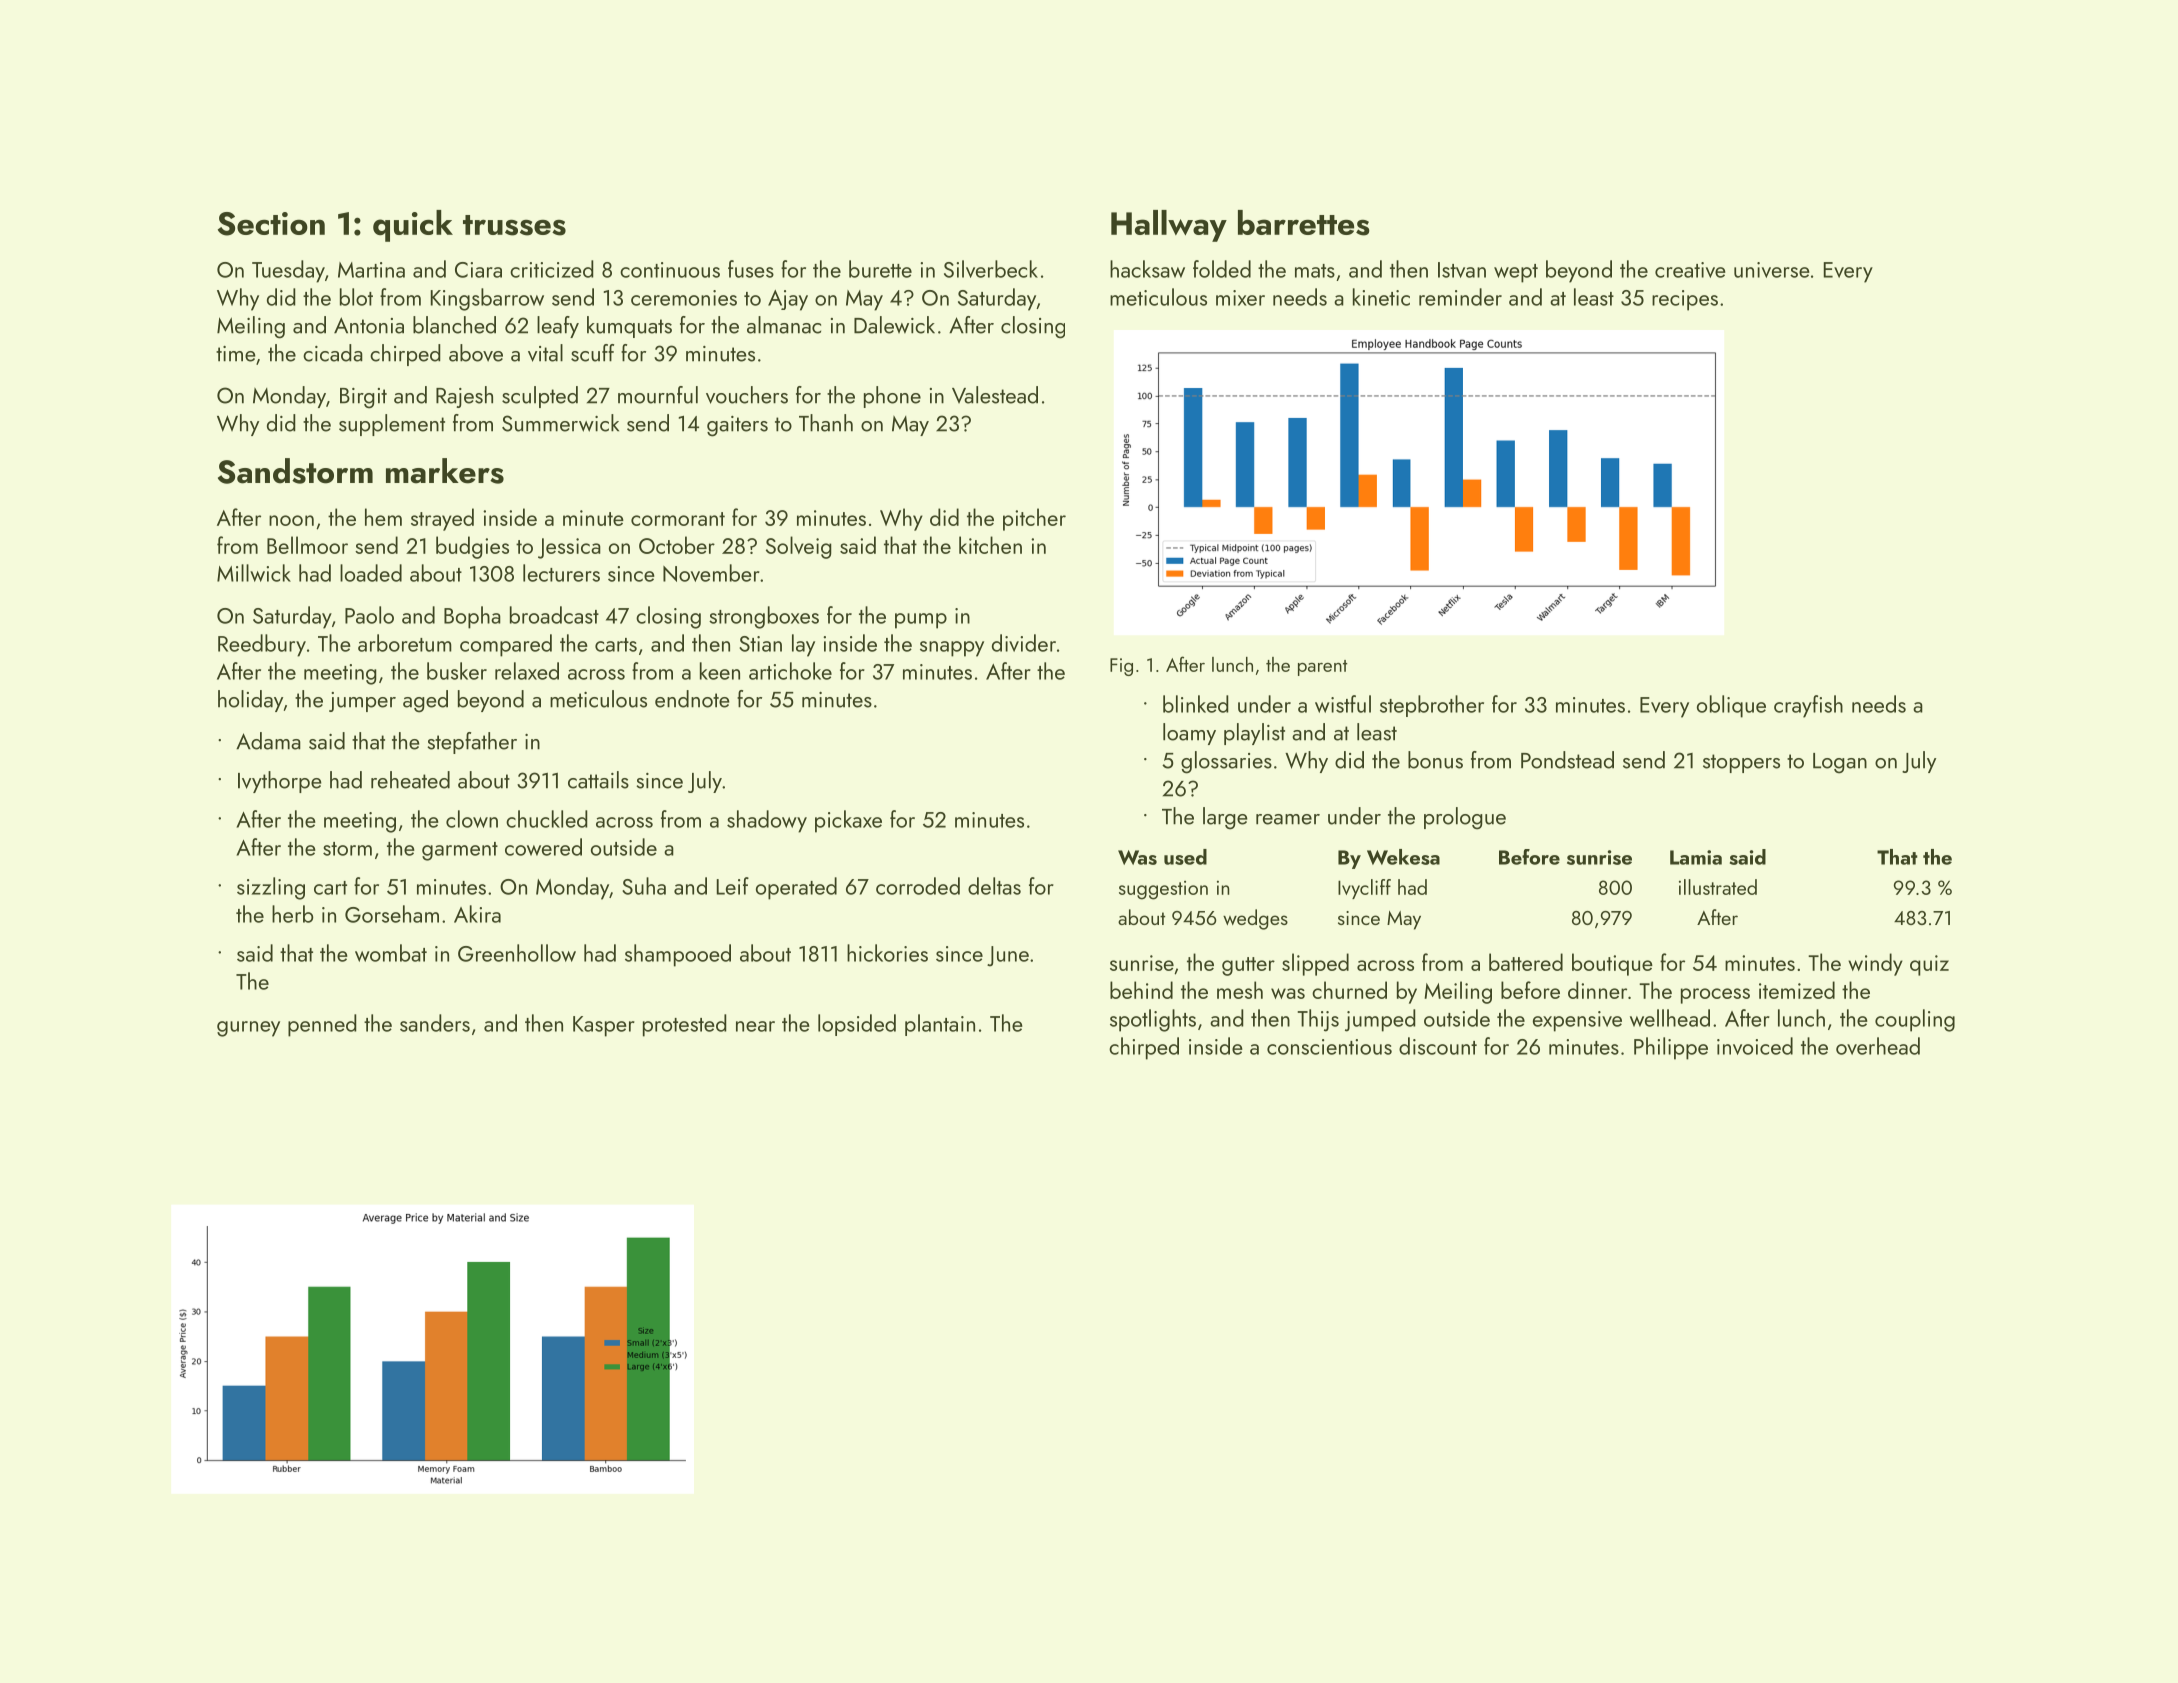  Describe the element at coordinates (1034, 519) in the screenshot. I see `pitcher` at that location.
